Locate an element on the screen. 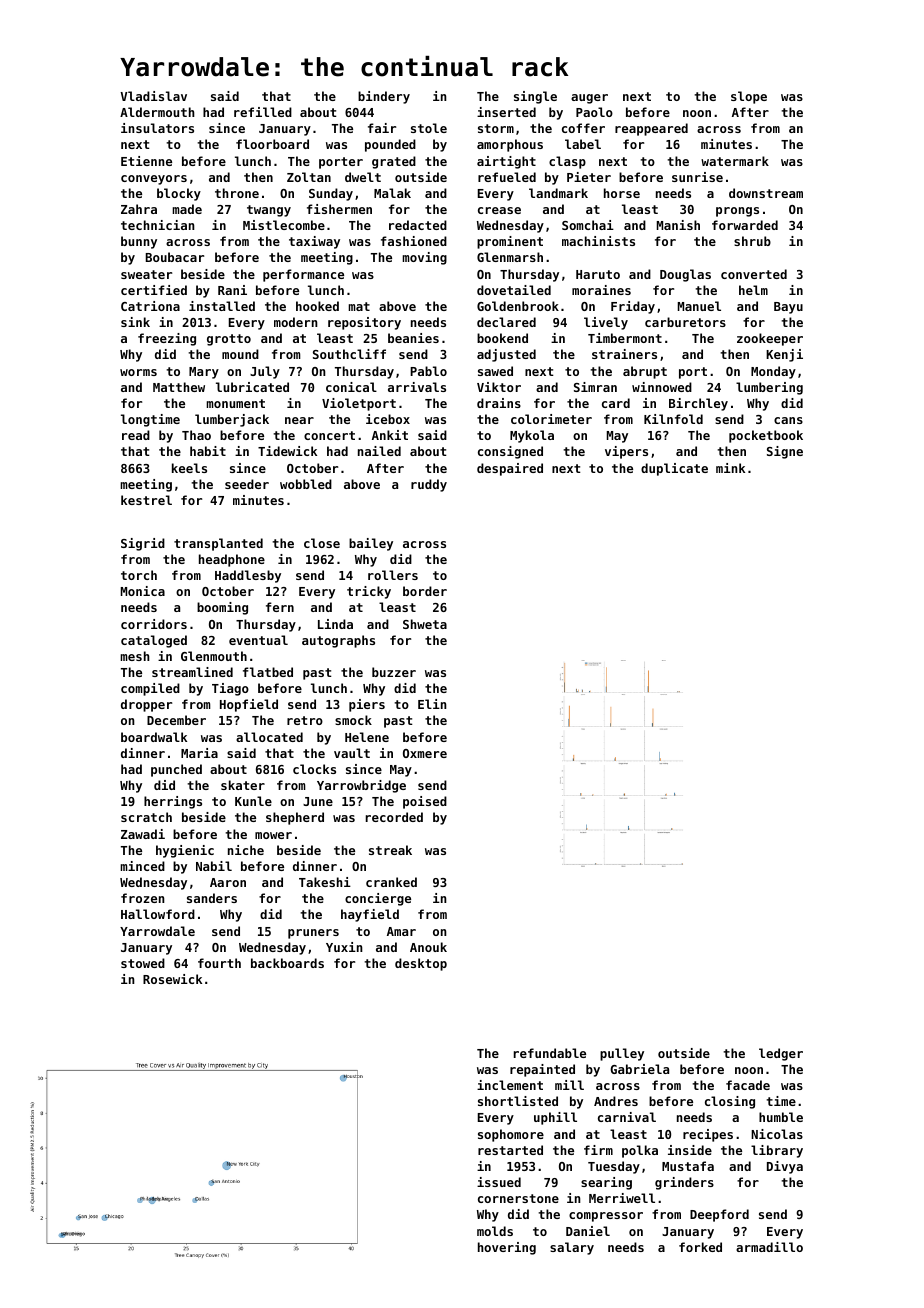 This screenshot has width=924, height=1308. auger is located at coordinates (589, 99).
